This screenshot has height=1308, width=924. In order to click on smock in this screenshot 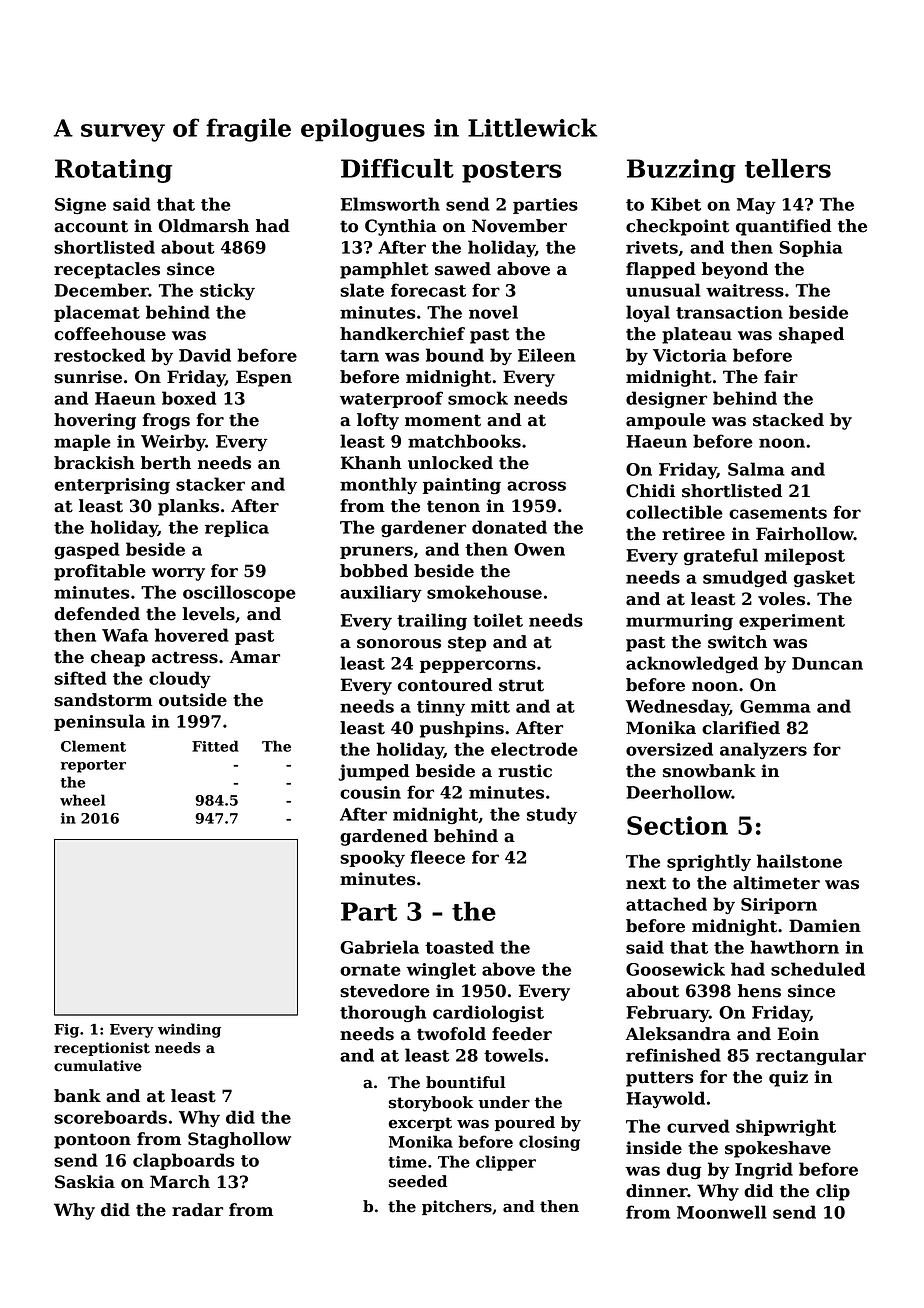, I will do `click(478, 398)`.
